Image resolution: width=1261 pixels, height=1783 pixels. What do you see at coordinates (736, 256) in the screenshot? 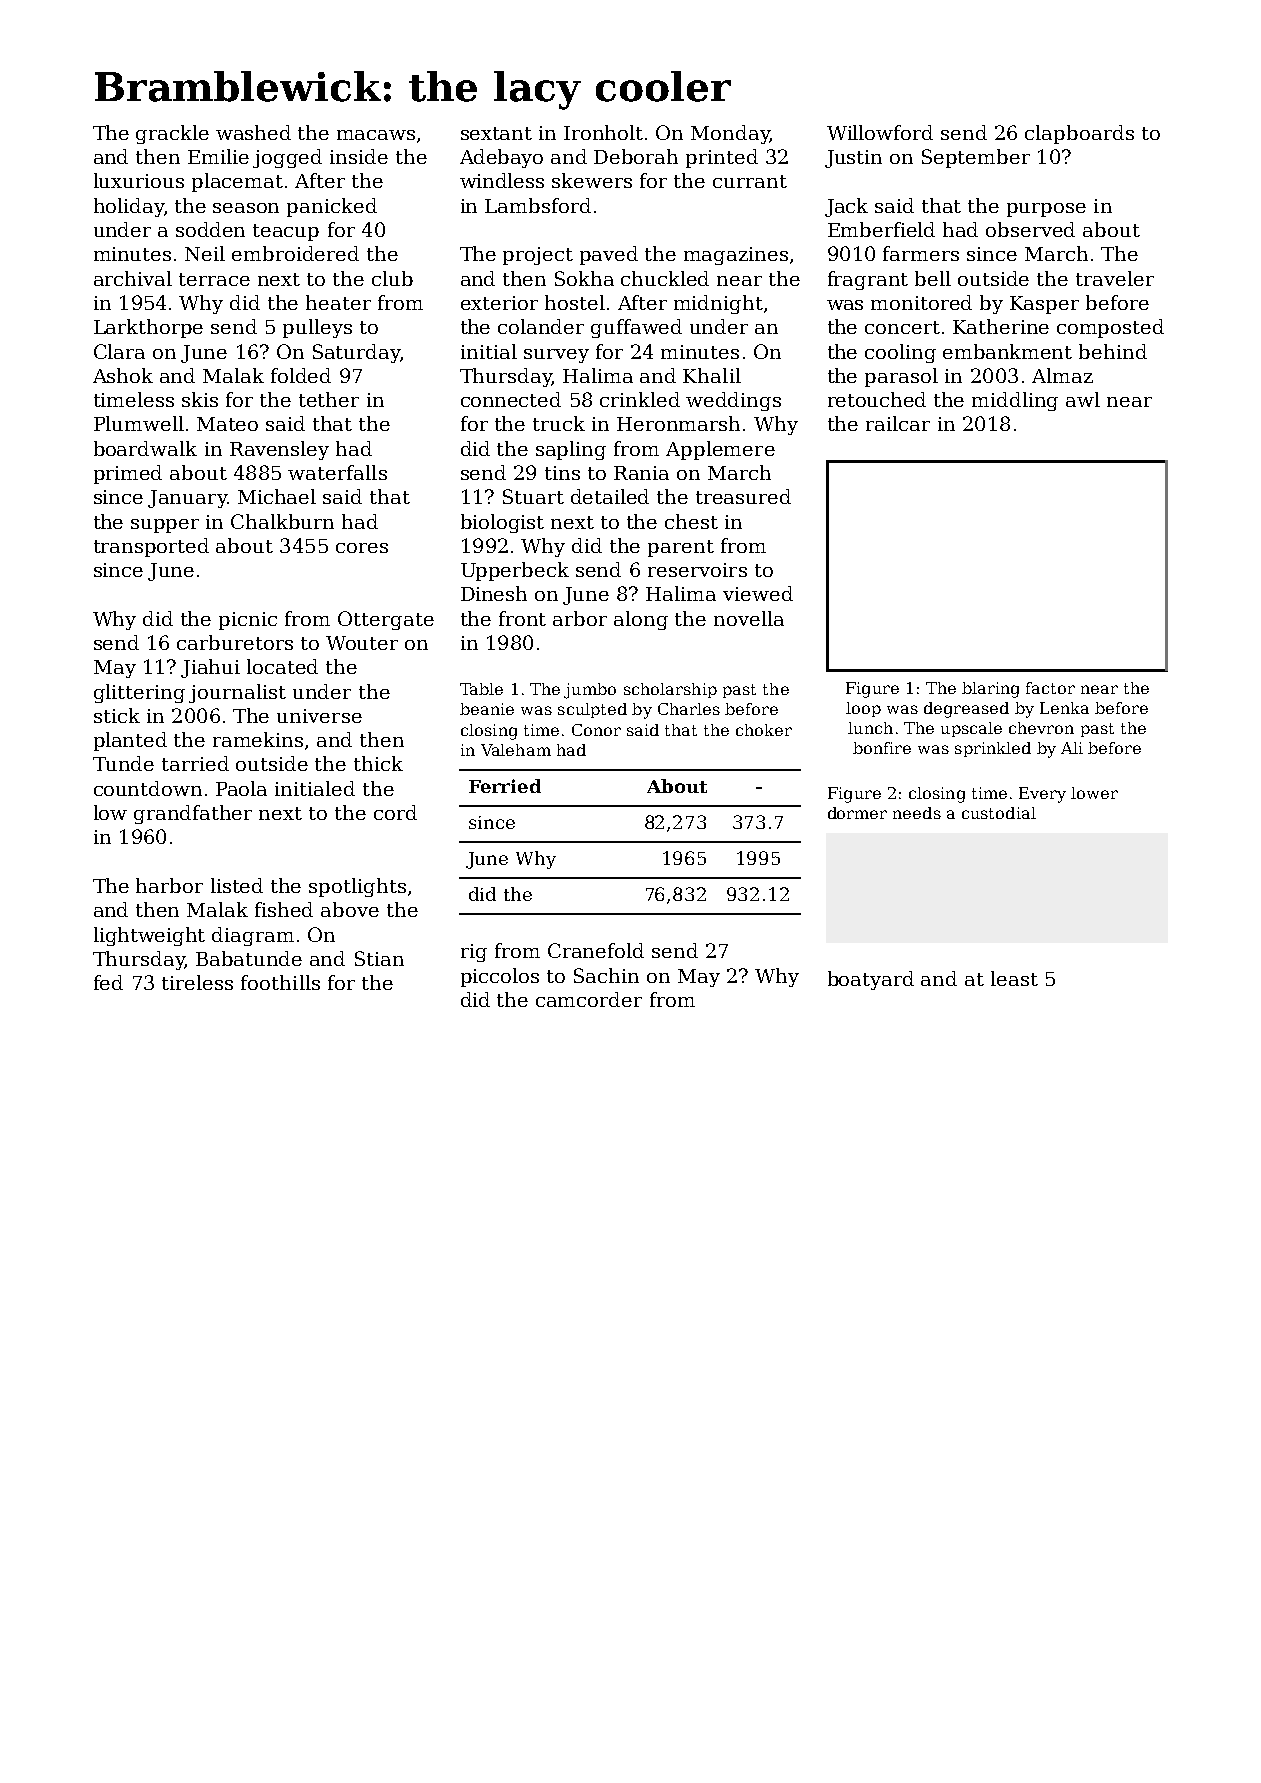
I see `magazines` at bounding box center [736, 256].
